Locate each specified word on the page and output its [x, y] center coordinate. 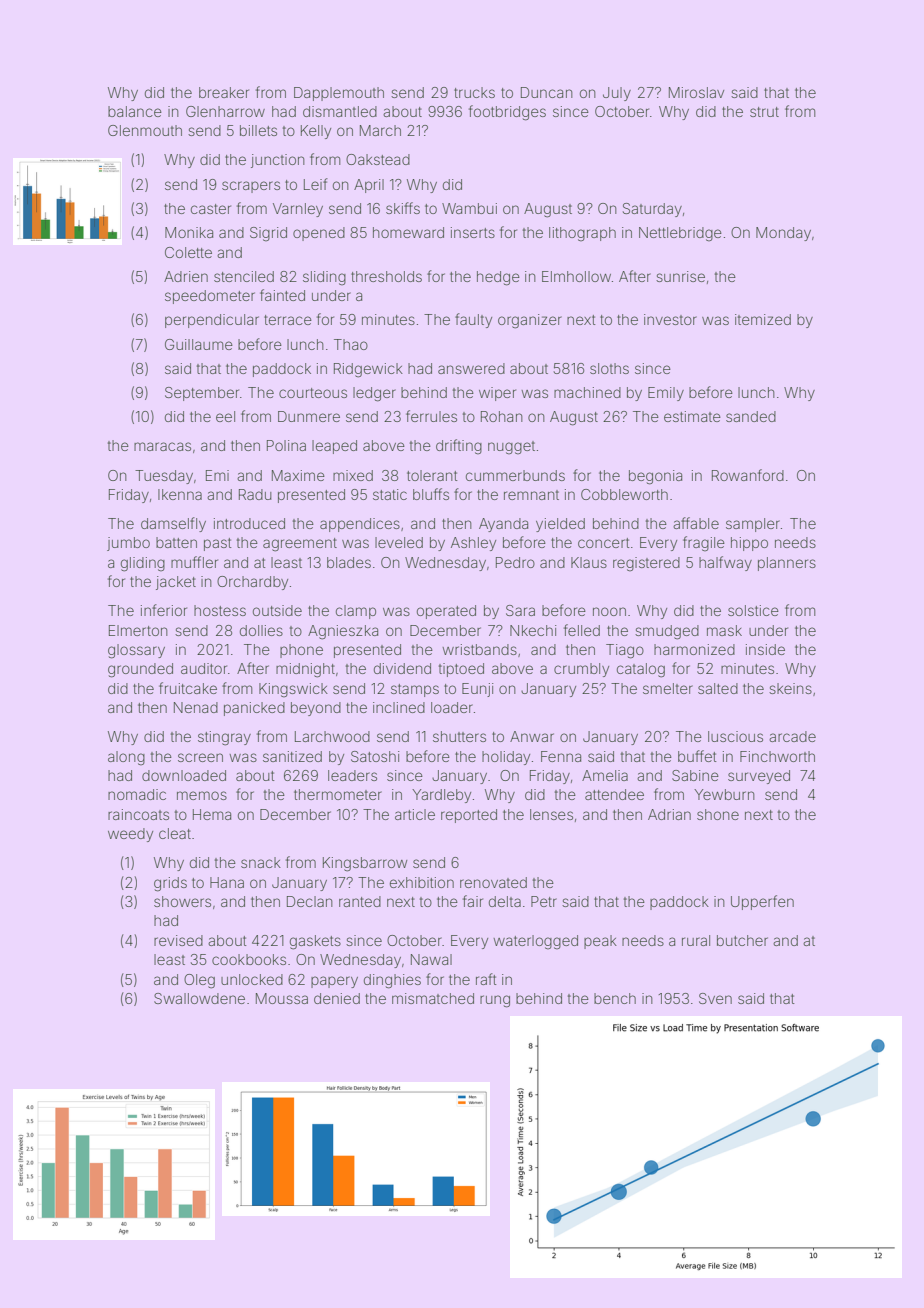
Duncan [547, 92]
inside [765, 649]
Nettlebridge [680, 234]
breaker [224, 92]
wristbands [479, 649]
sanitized [292, 756]
